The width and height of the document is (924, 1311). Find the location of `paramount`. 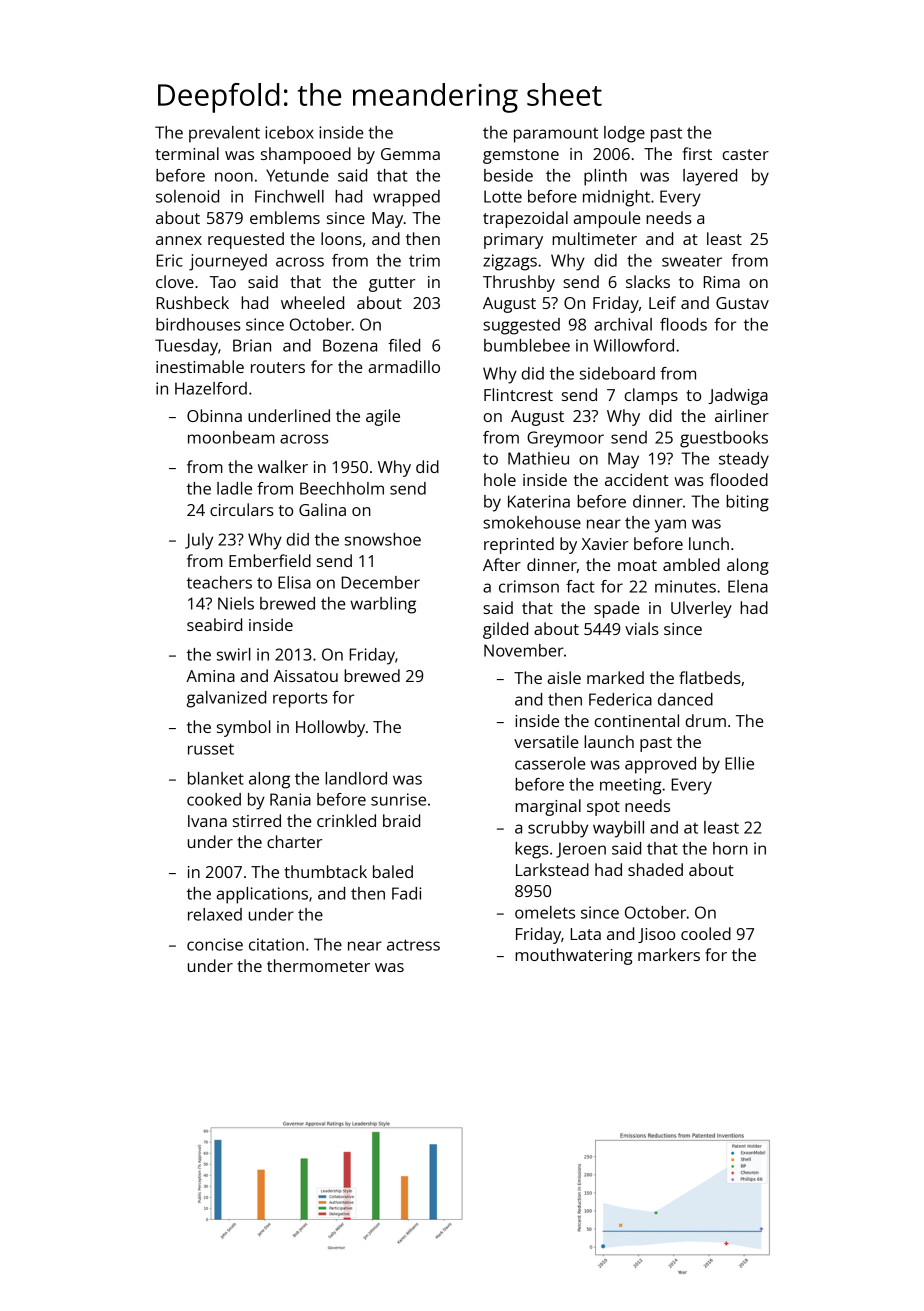

paramount is located at coordinates (556, 135).
